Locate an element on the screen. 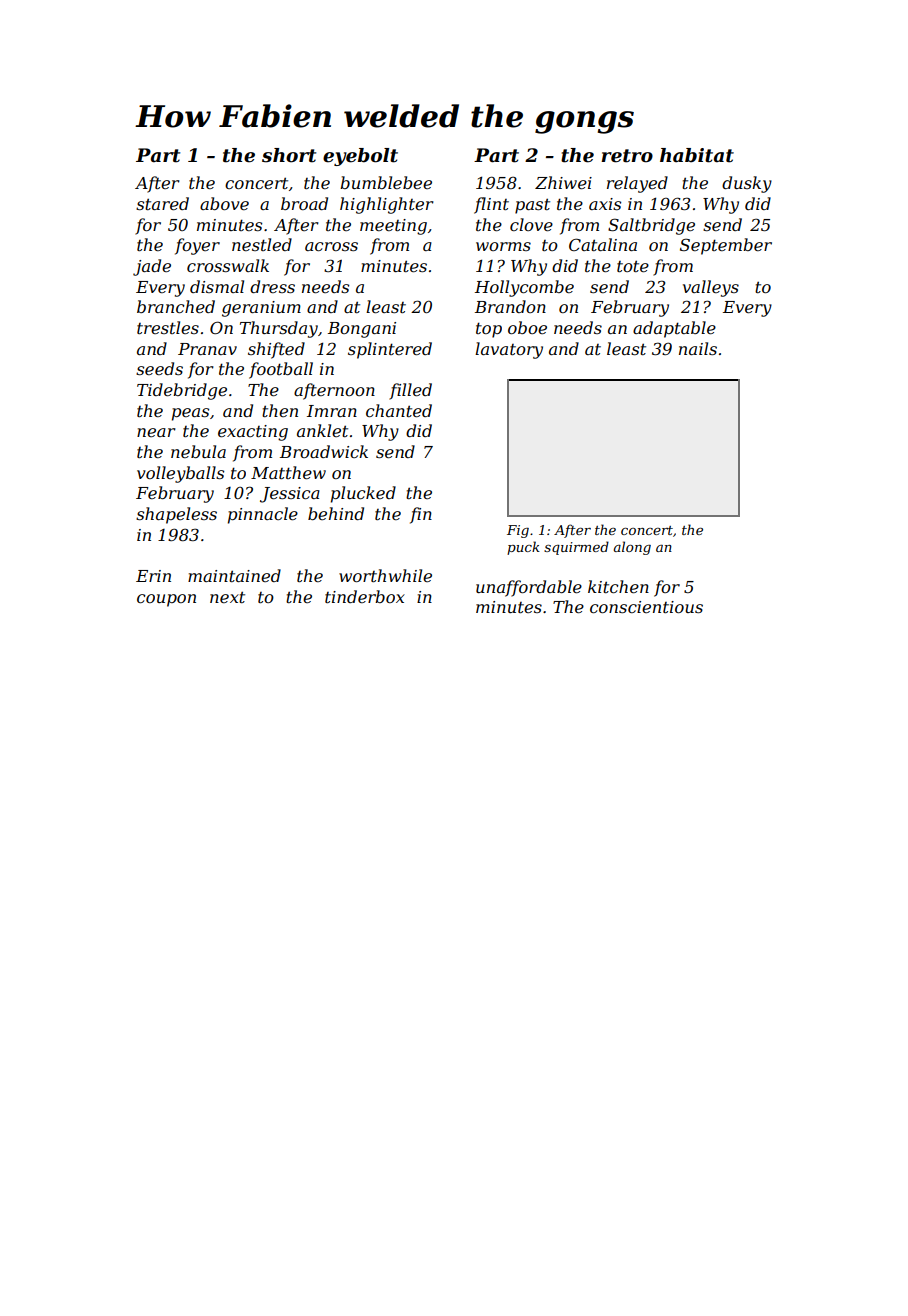  coupon is located at coordinates (166, 600).
